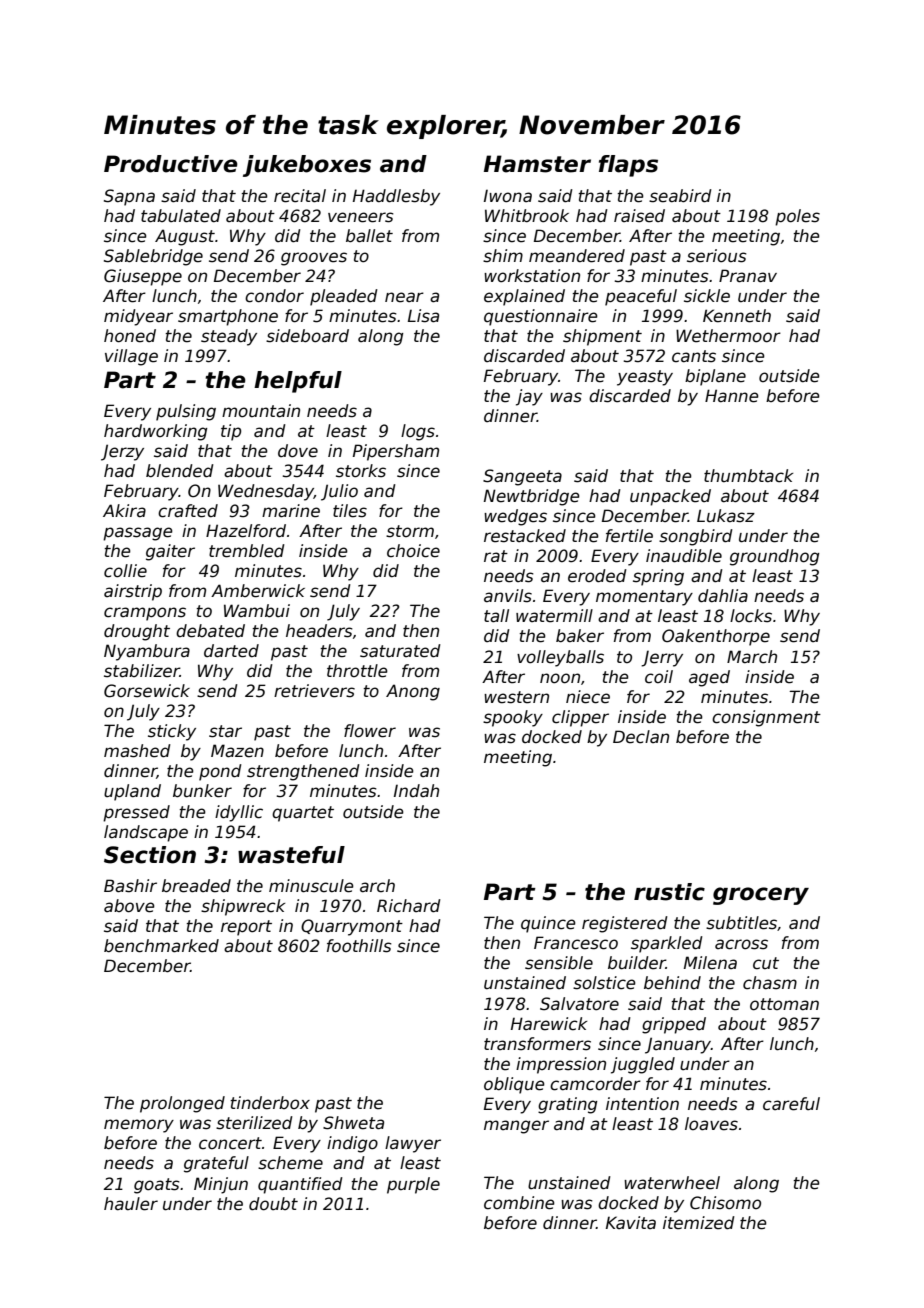 The image size is (924, 1308). Describe the element at coordinates (307, 166) in the screenshot. I see `jukeboxes` at that location.
